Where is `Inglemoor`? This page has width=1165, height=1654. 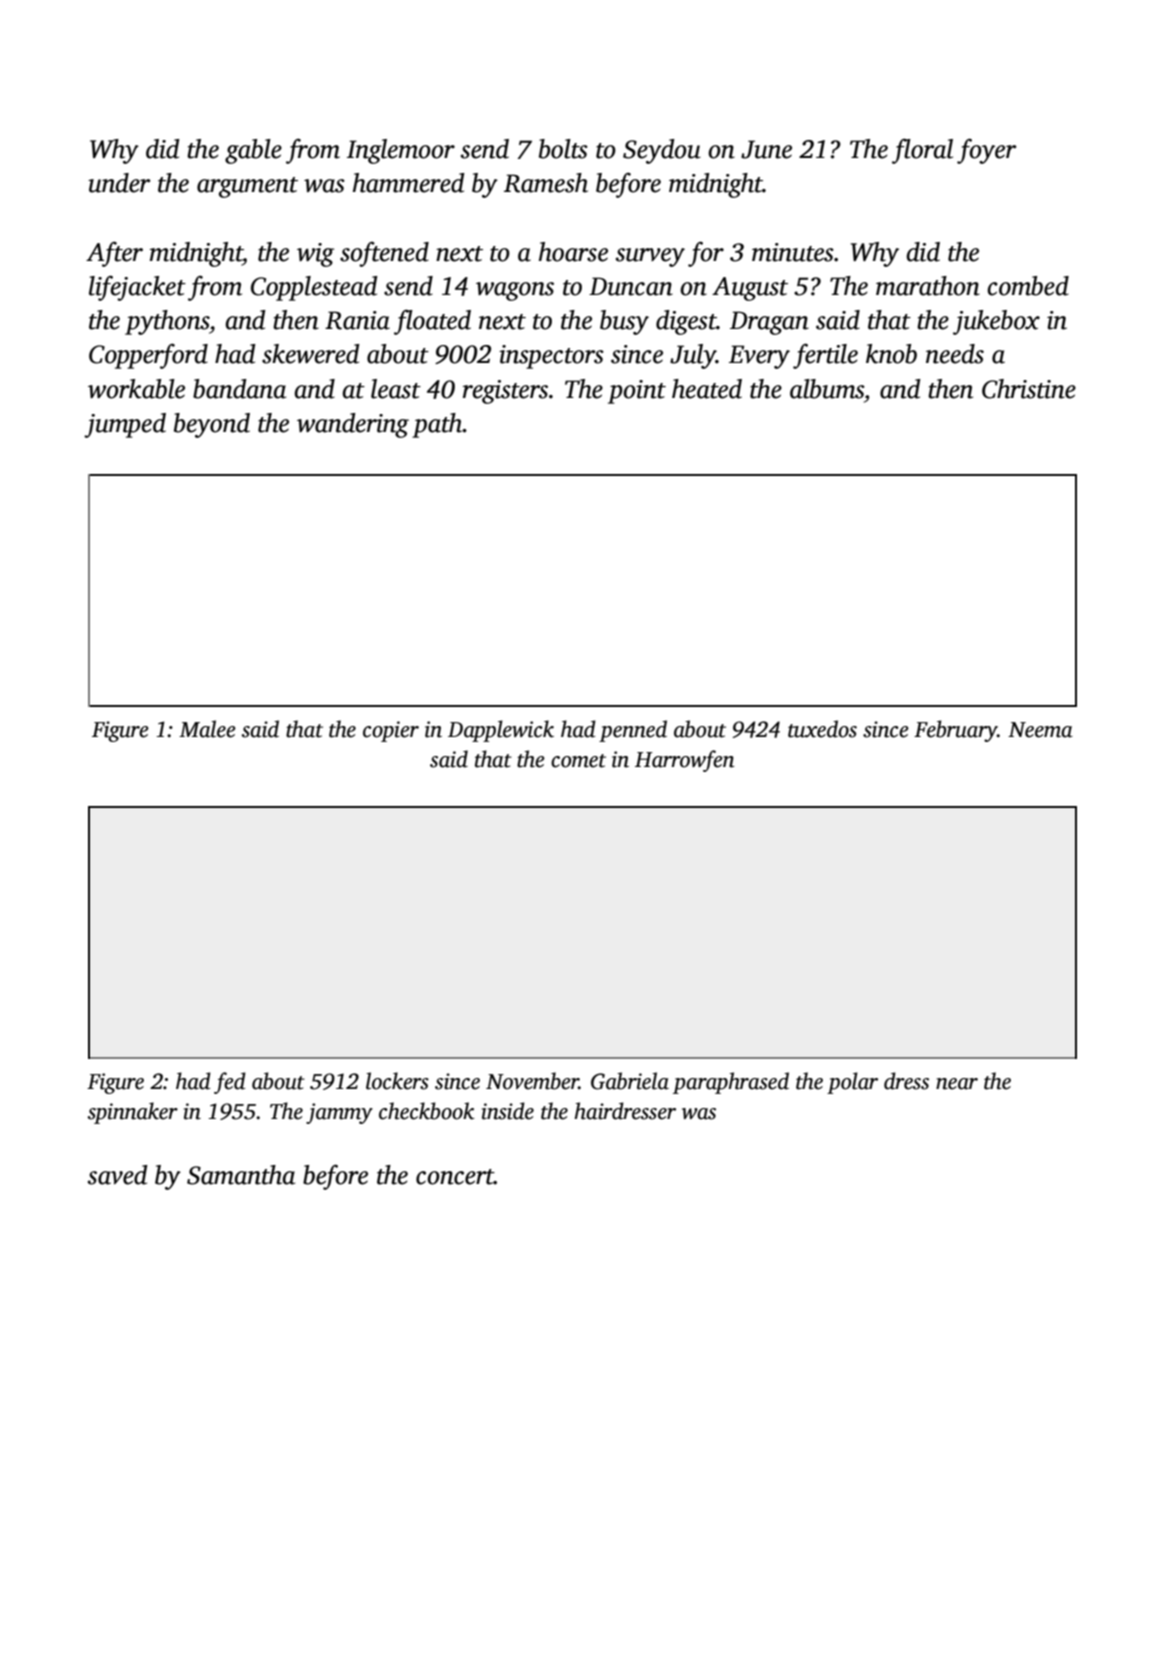
Inglemoor is located at coordinates (401, 151).
